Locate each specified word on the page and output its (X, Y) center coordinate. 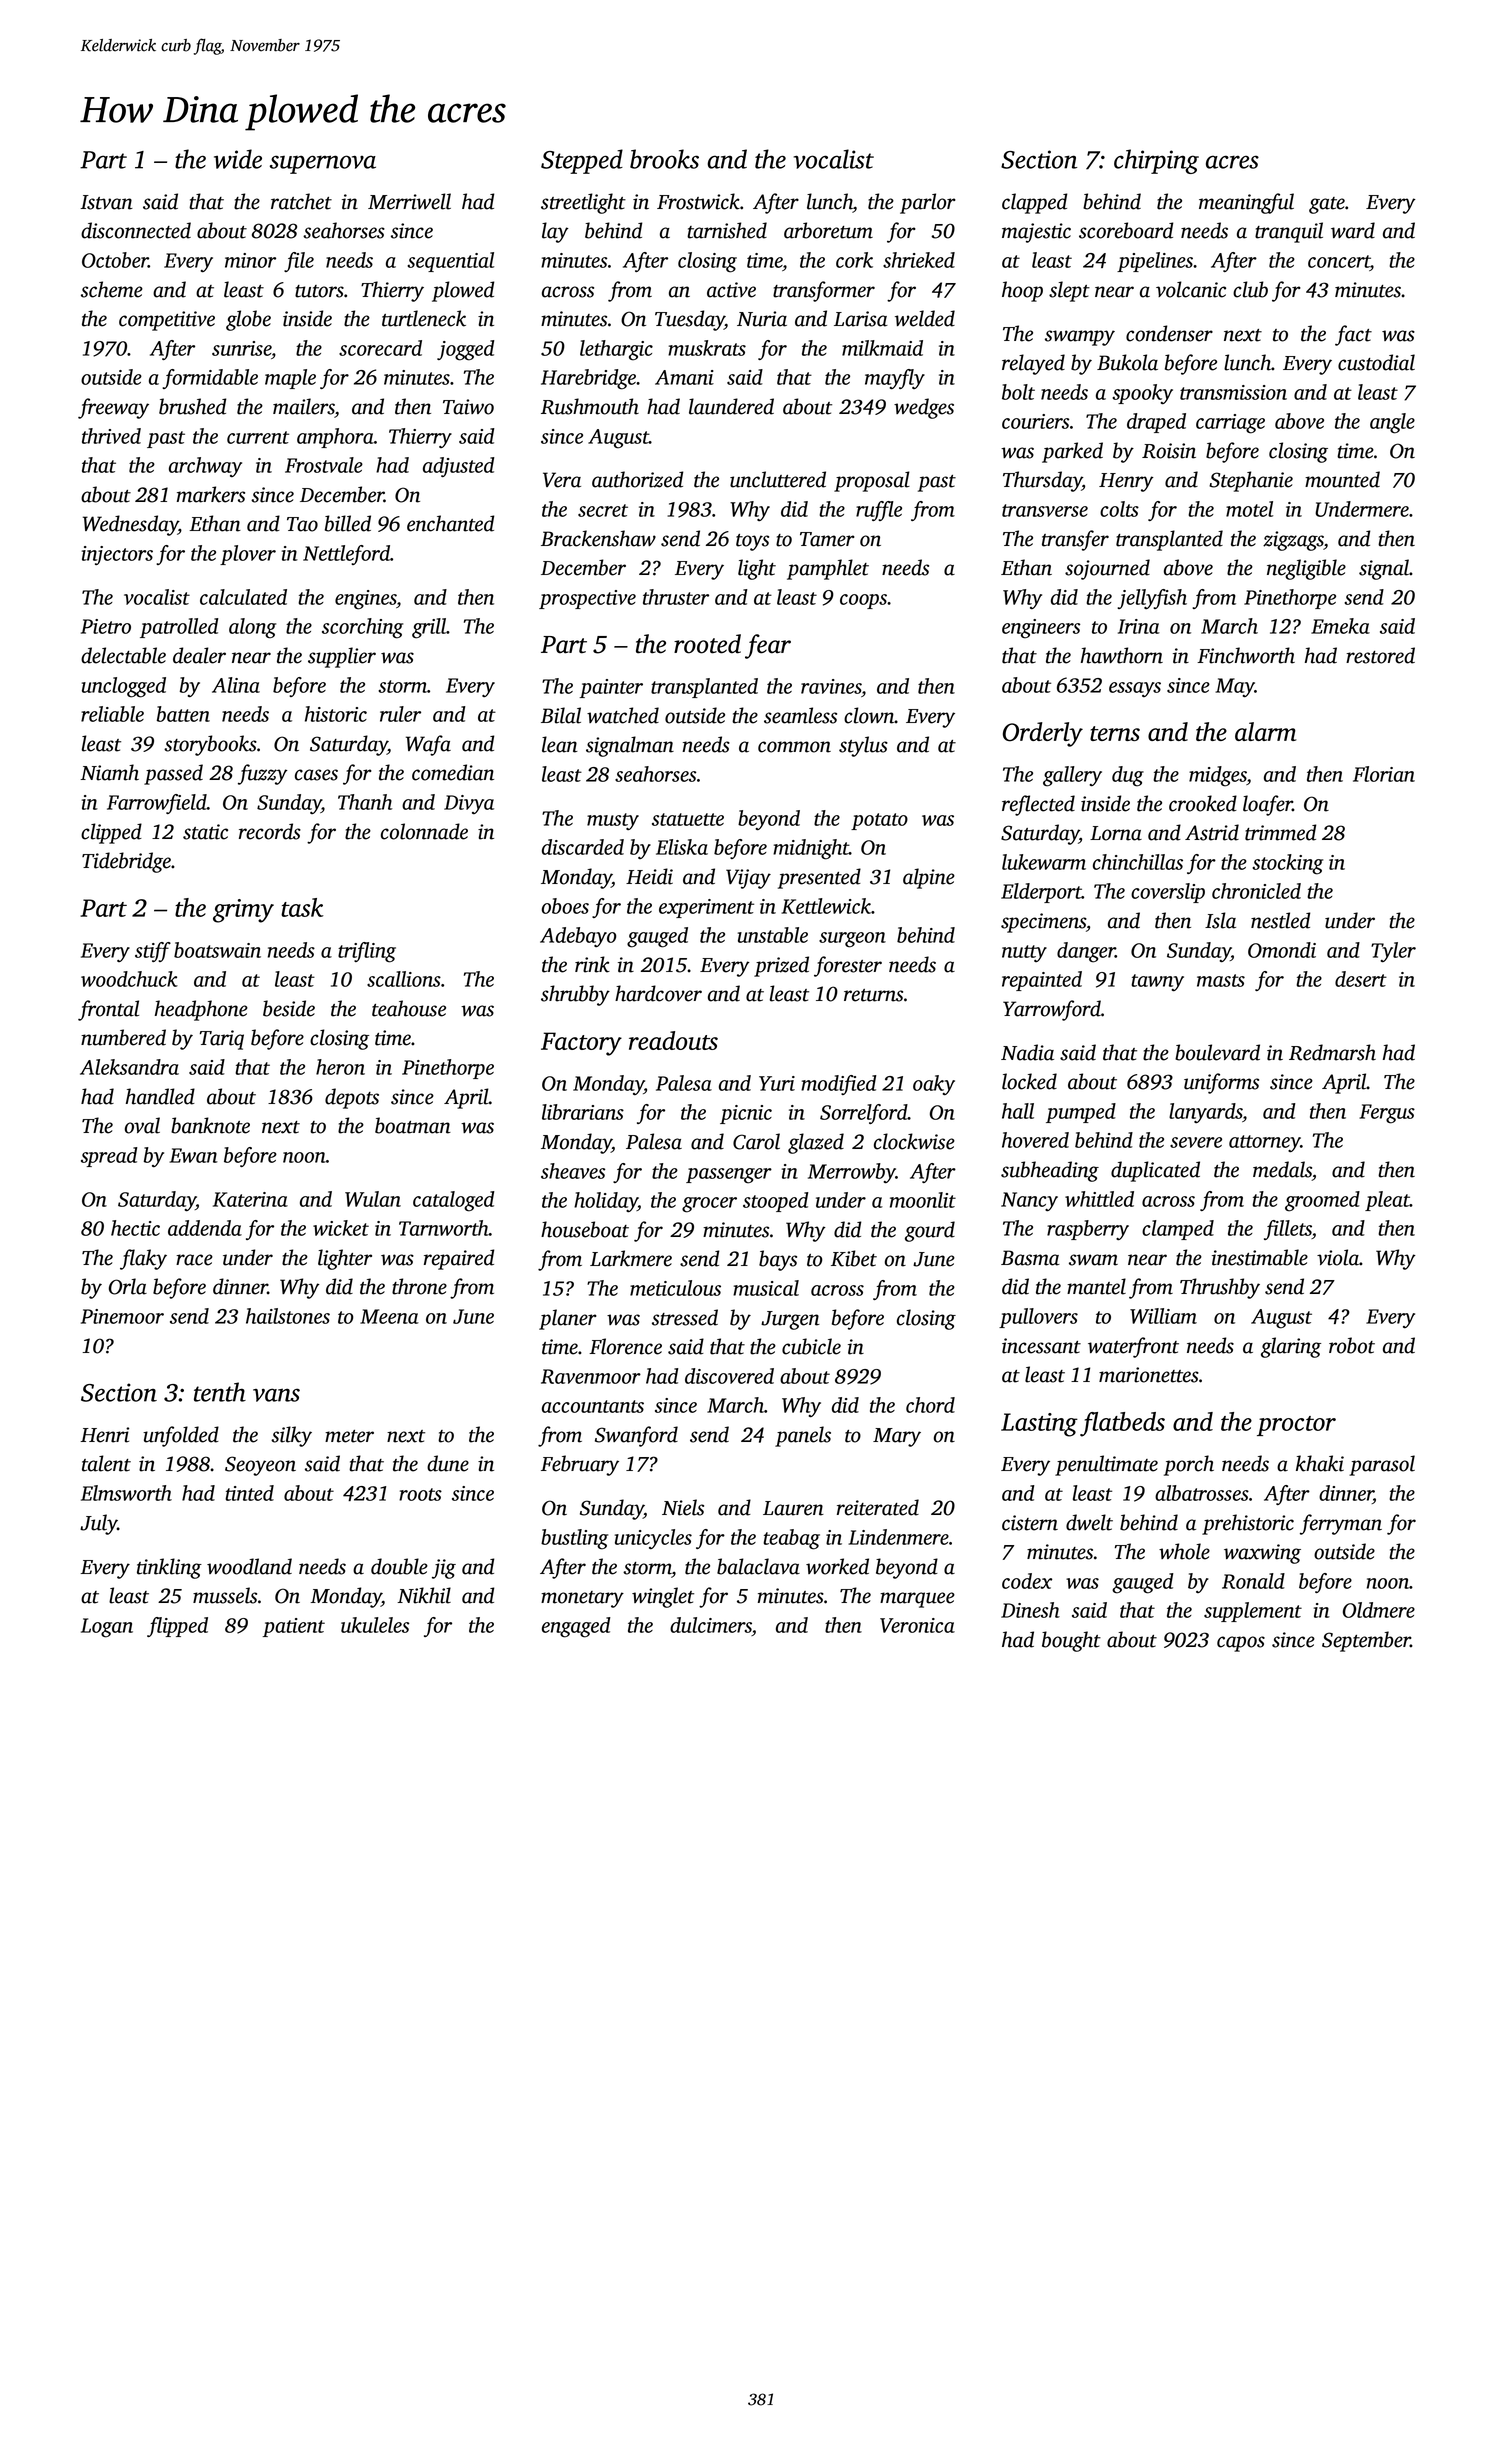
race (194, 1260)
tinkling (169, 1568)
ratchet (301, 201)
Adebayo (578, 937)
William (1163, 1316)
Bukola (1127, 362)
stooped (776, 1202)
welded (925, 318)
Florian (1384, 774)
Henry (1126, 482)
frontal (108, 1010)
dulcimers (711, 1625)
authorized (637, 479)
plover (248, 555)
